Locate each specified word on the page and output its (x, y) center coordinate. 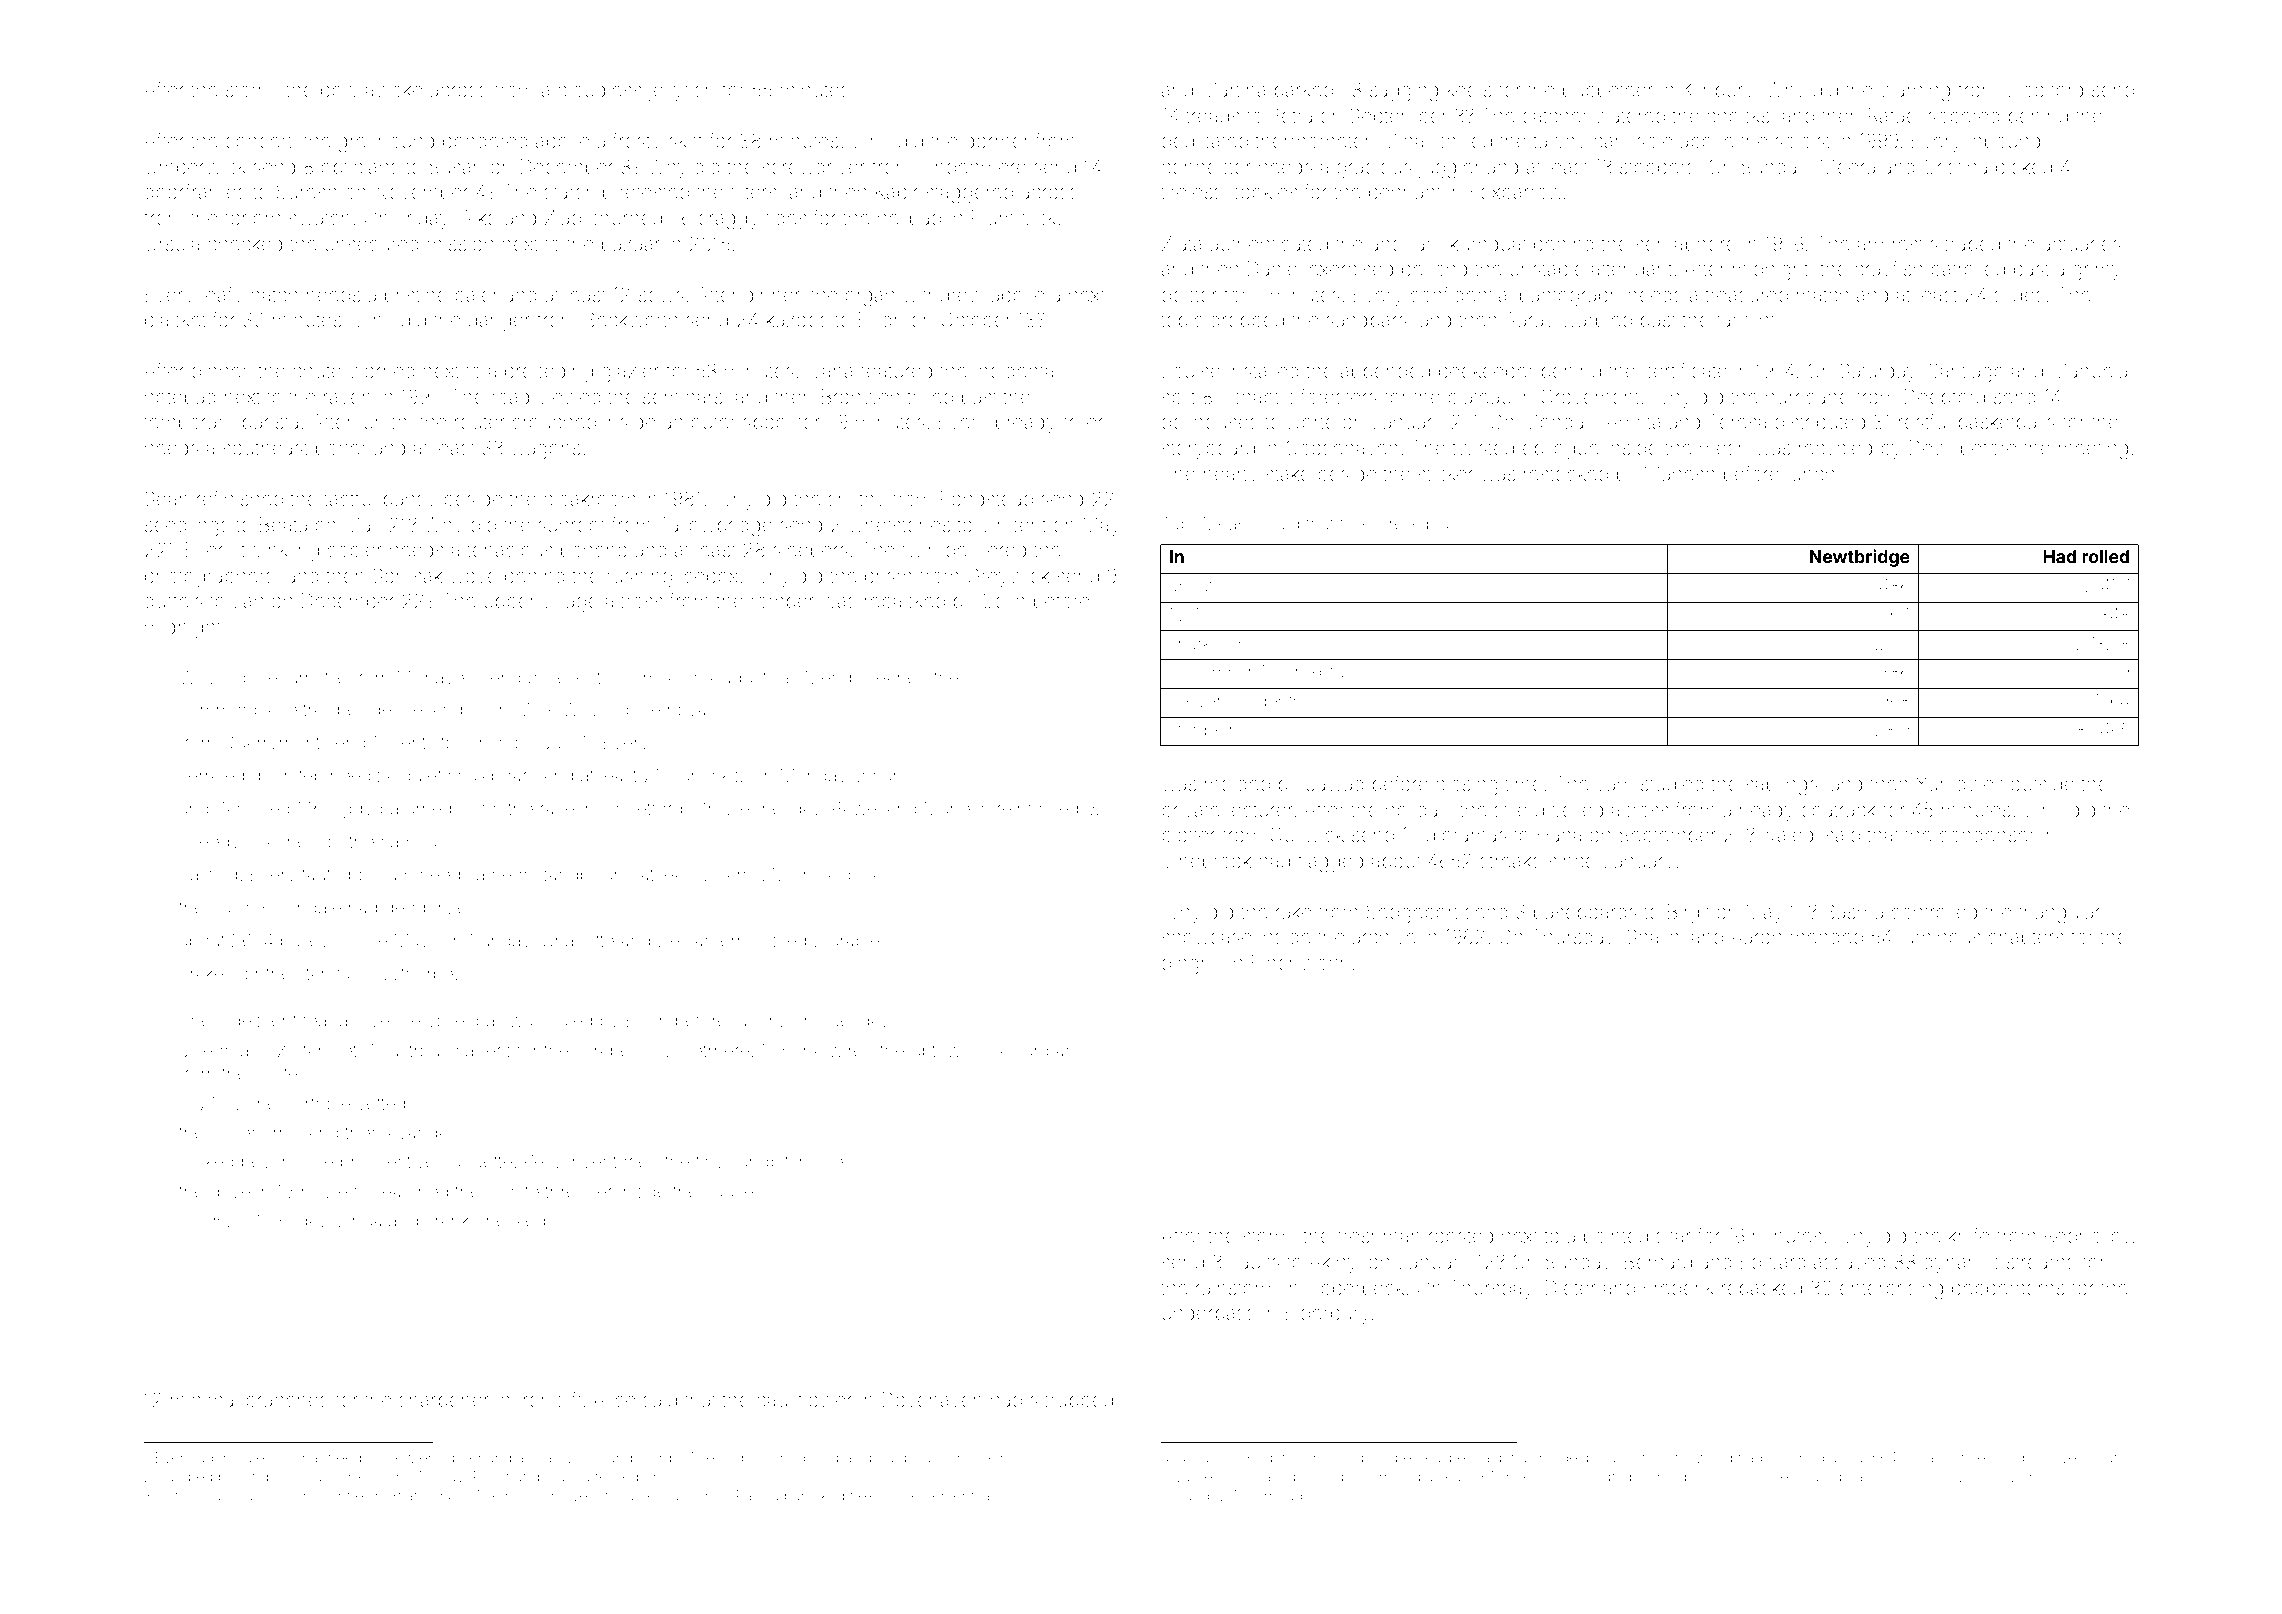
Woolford (2044, 89)
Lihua (360, 1220)
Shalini (1655, 936)
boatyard (1013, 1052)
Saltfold (208, 874)
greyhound (386, 143)
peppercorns (2008, 1291)
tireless (1191, 191)
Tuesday (854, 1022)
